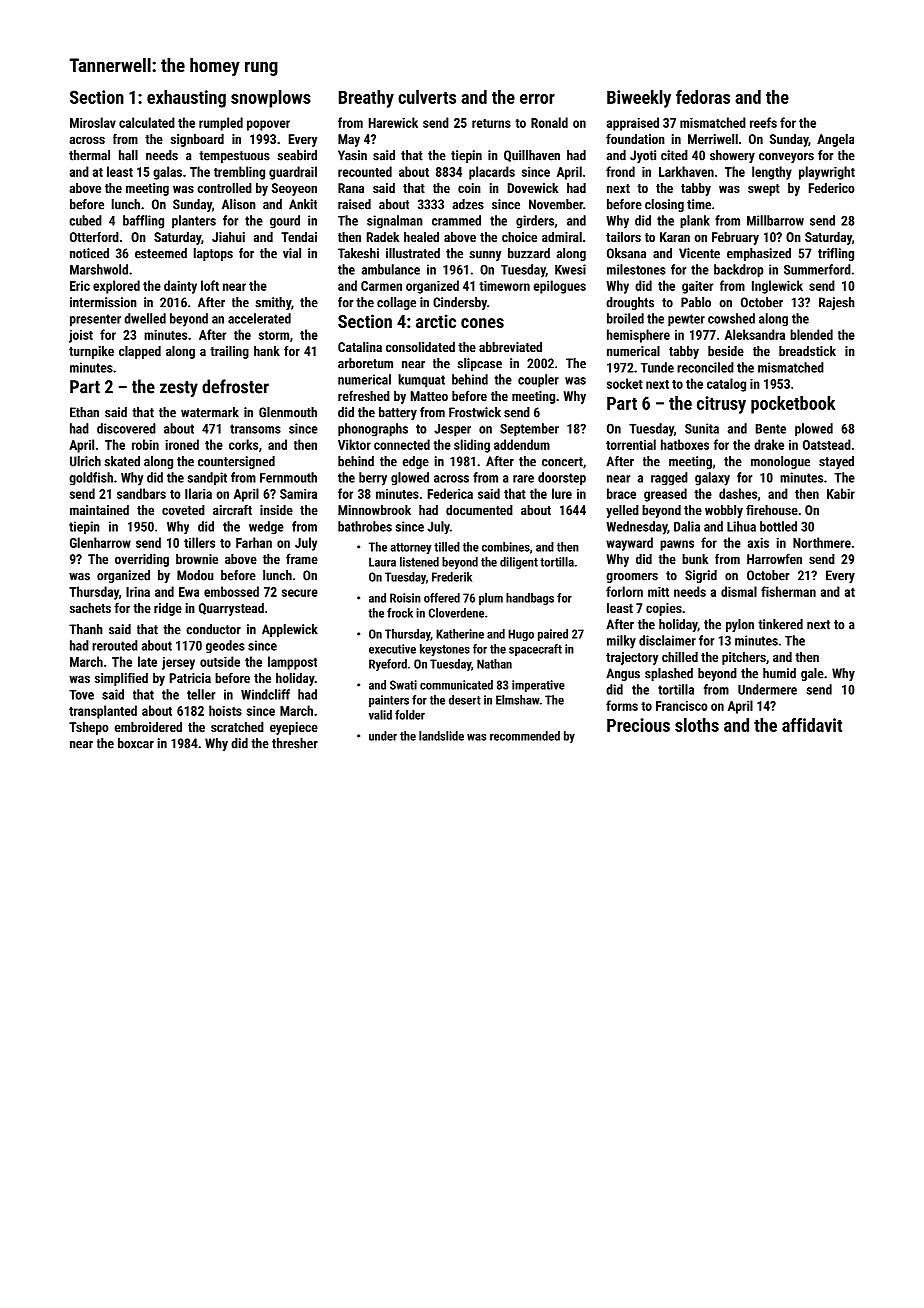 Image resolution: width=924 pixels, height=1308 pixels. I want to click on fisherman, so click(788, 591).
